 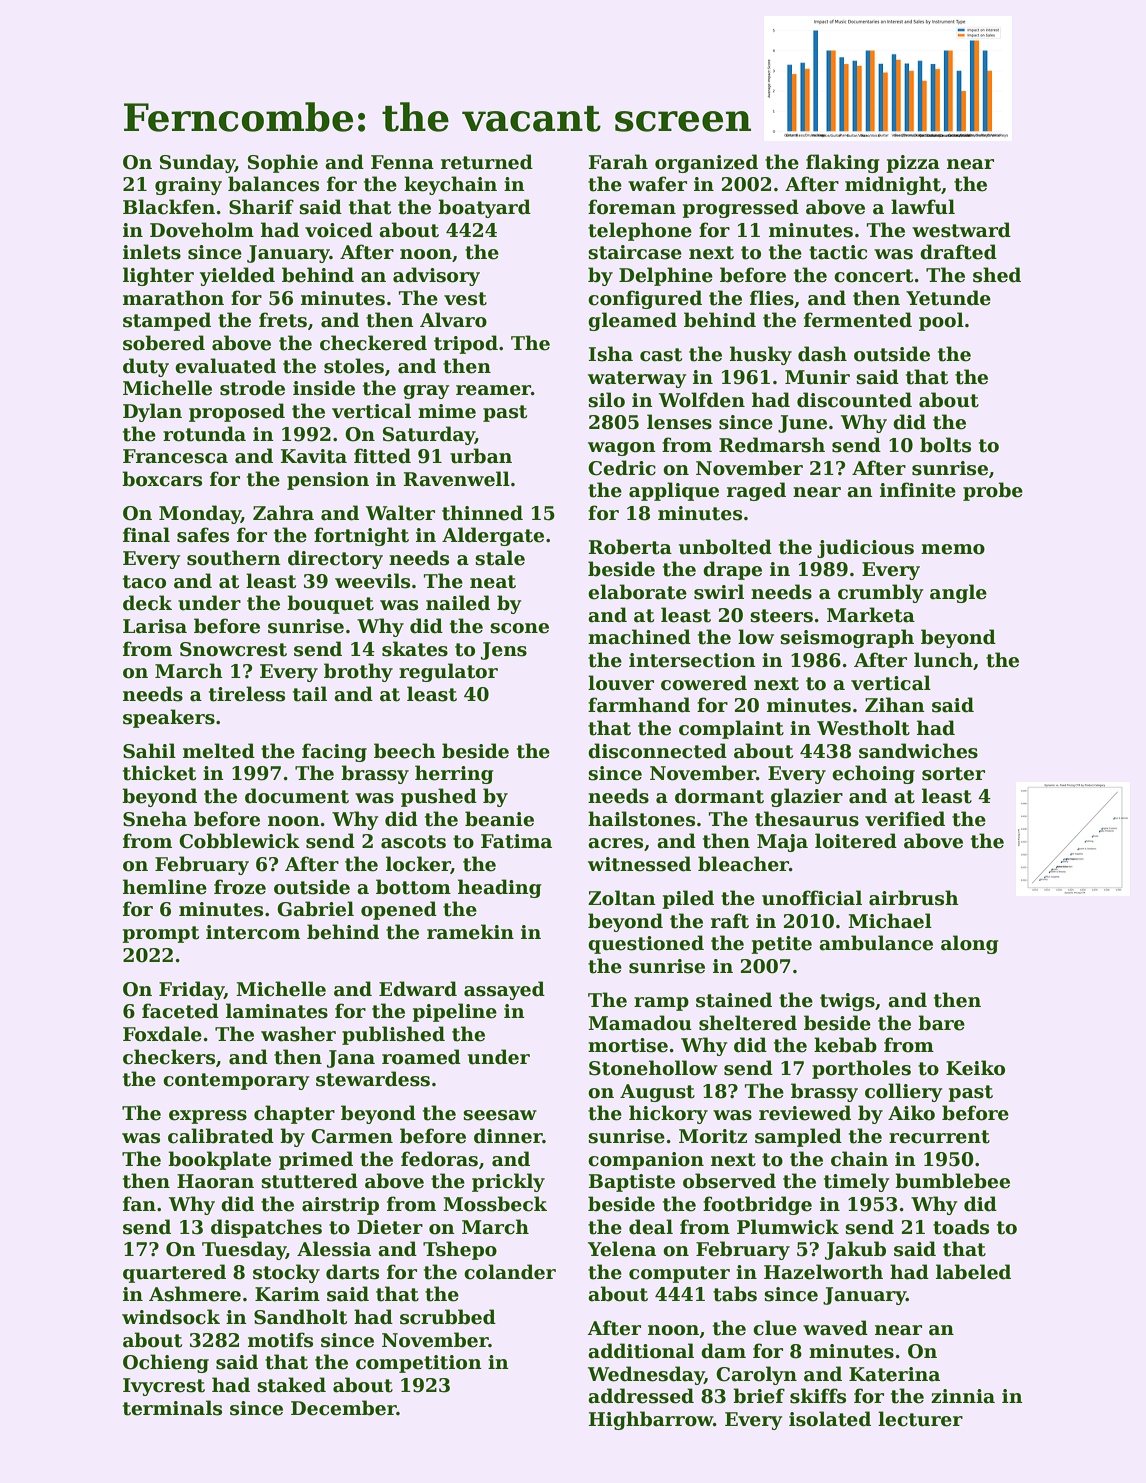 What do you see at coordinates (169, 207) in the document?
I see `Blackfen` at bounding box center [169, 207].
